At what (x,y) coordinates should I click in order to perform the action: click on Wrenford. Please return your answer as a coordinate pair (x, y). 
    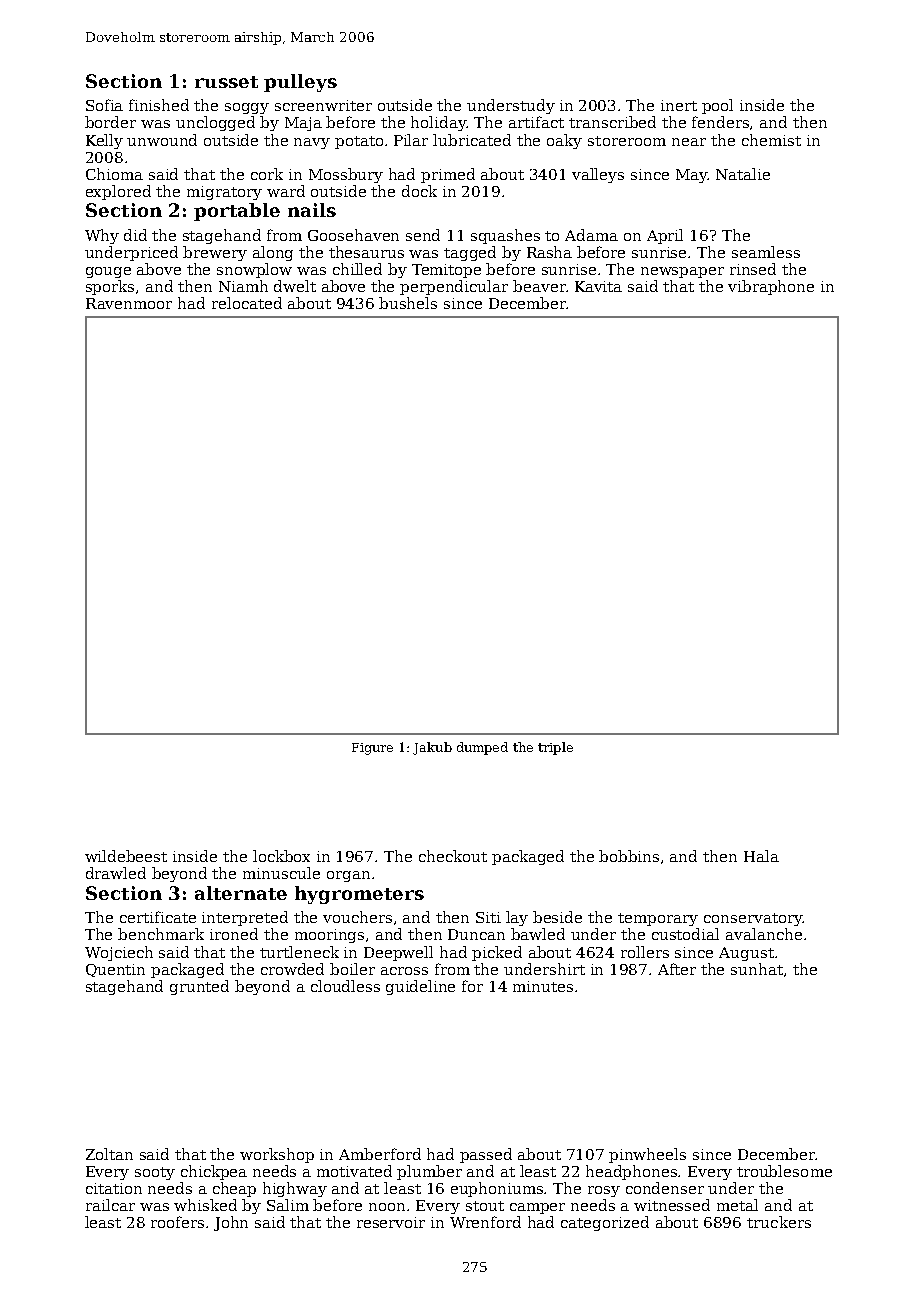
    Looking at the image, I should click on (485, 1222).
